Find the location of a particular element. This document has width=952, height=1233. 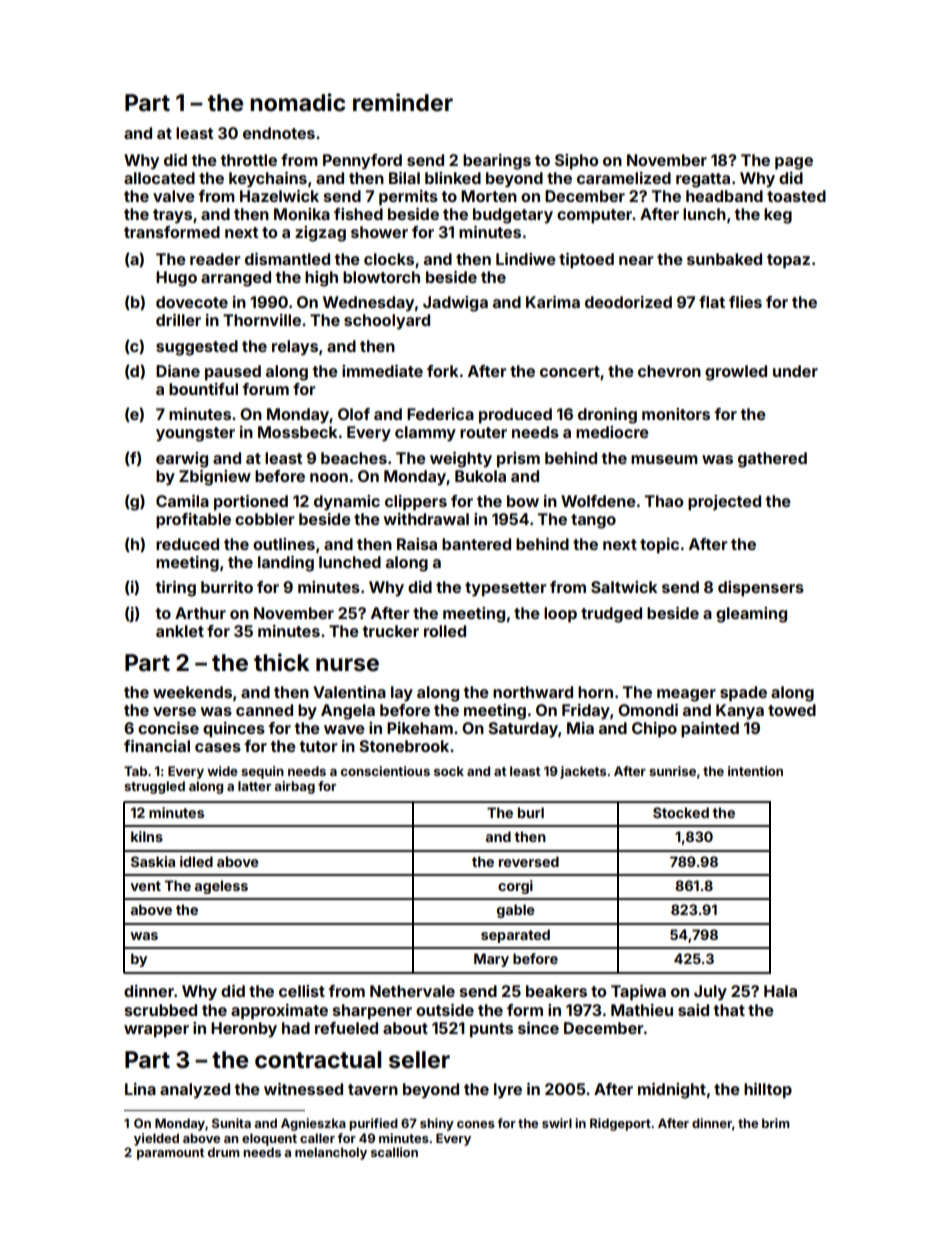

under is located at coordinates (795, 371).
